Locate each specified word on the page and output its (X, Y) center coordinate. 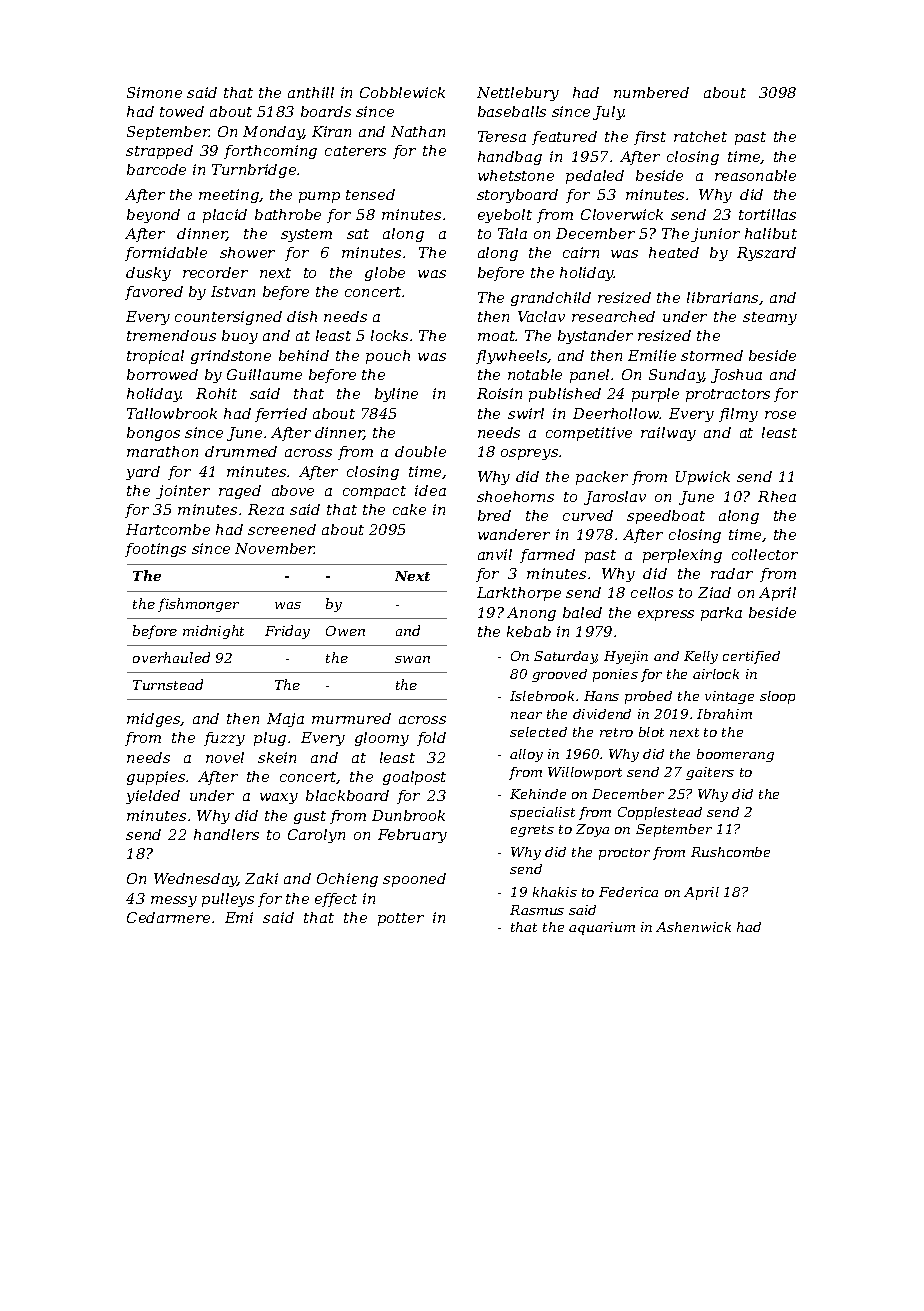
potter (401, 919)
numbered (651, 92)
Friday (287, 632)
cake (409, 509)
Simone (154, 92)
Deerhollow (616, 413)
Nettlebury (518, 94)
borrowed (162, 374)
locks (389, 335)
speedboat (666, 517)
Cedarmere (168, 917)
